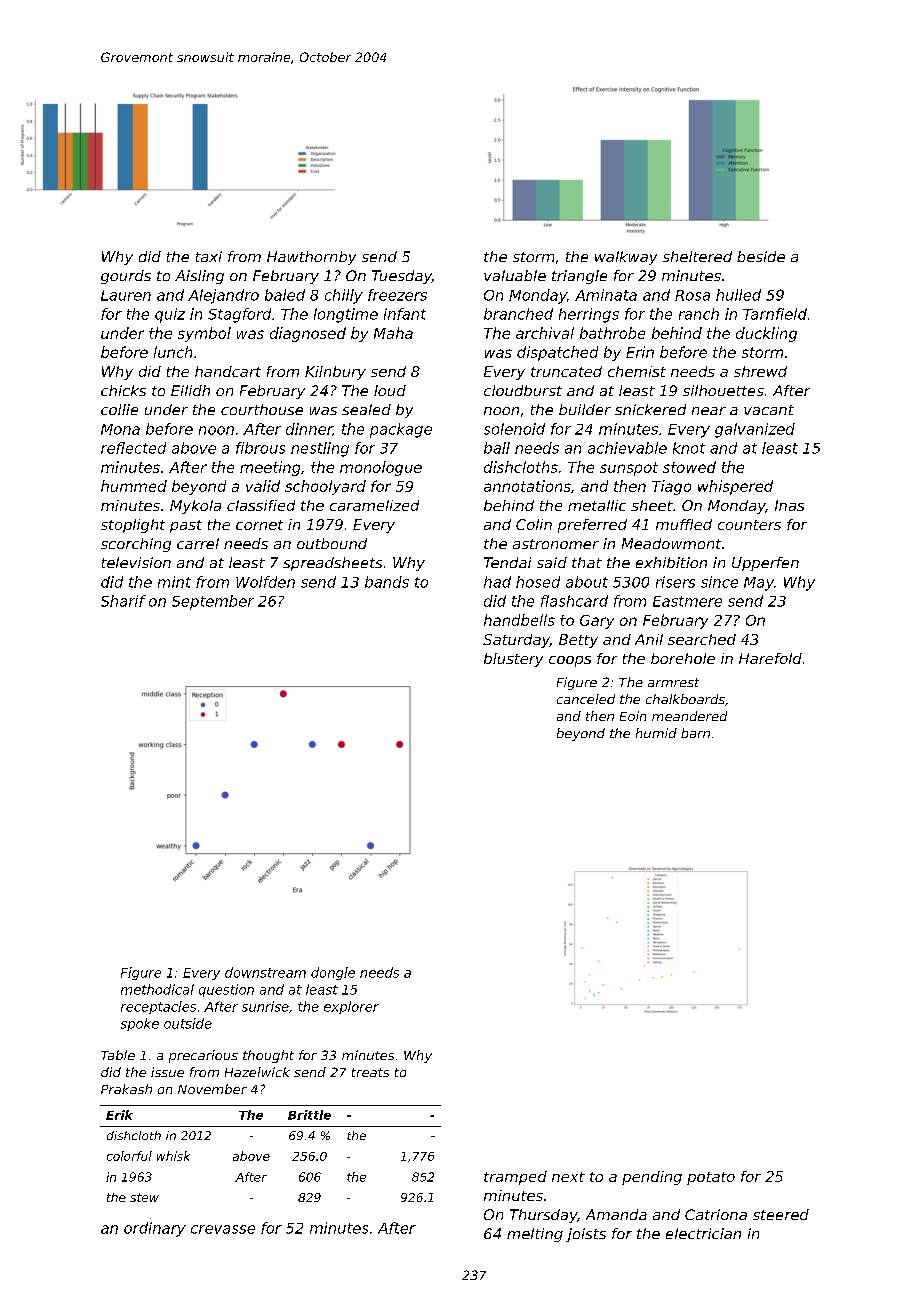 The width and height of the document is (924, 1314). I want to click on Sharif, so click(123, 601).
